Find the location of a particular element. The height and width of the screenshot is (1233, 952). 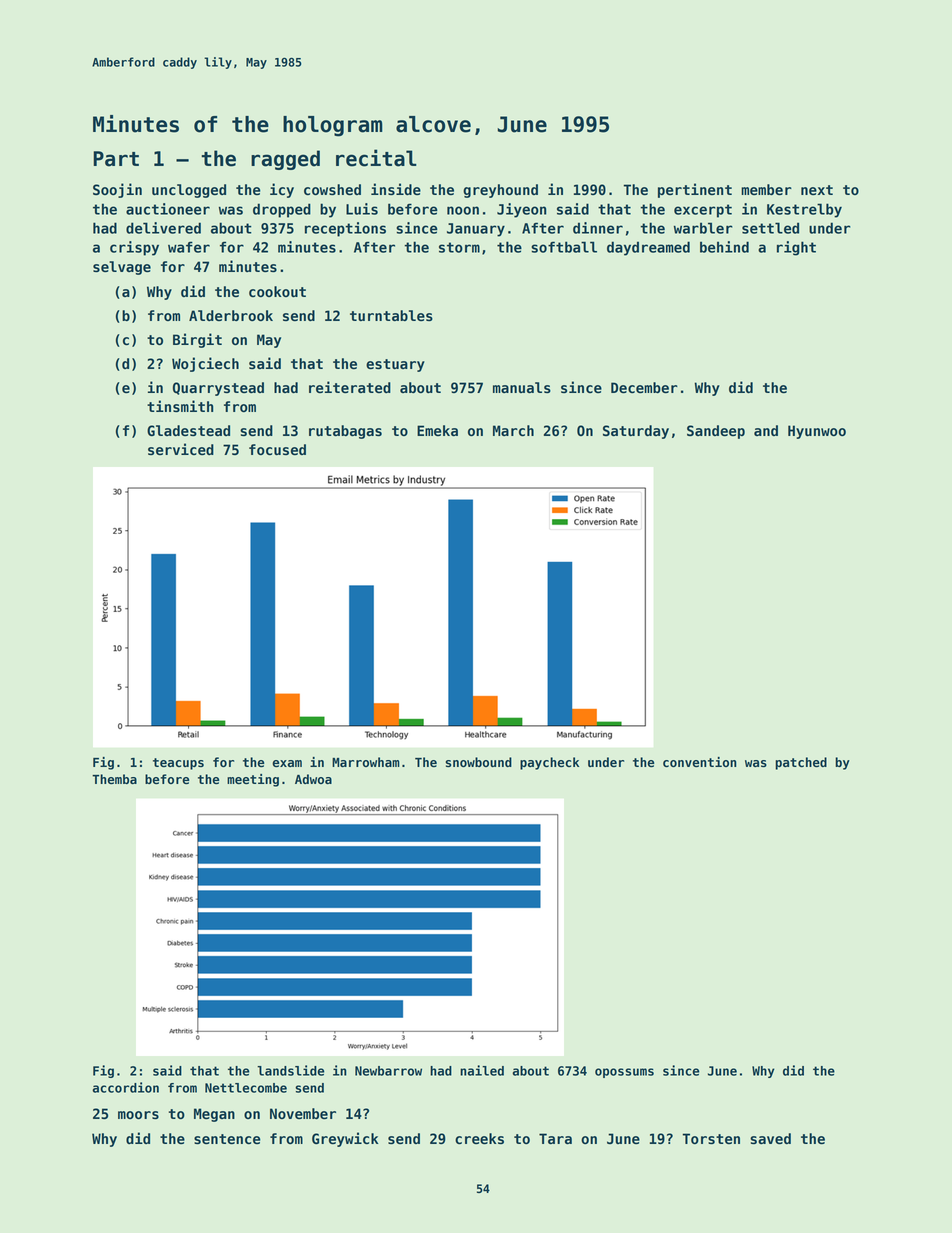

nailed is located at coordinates (482, 1070).
